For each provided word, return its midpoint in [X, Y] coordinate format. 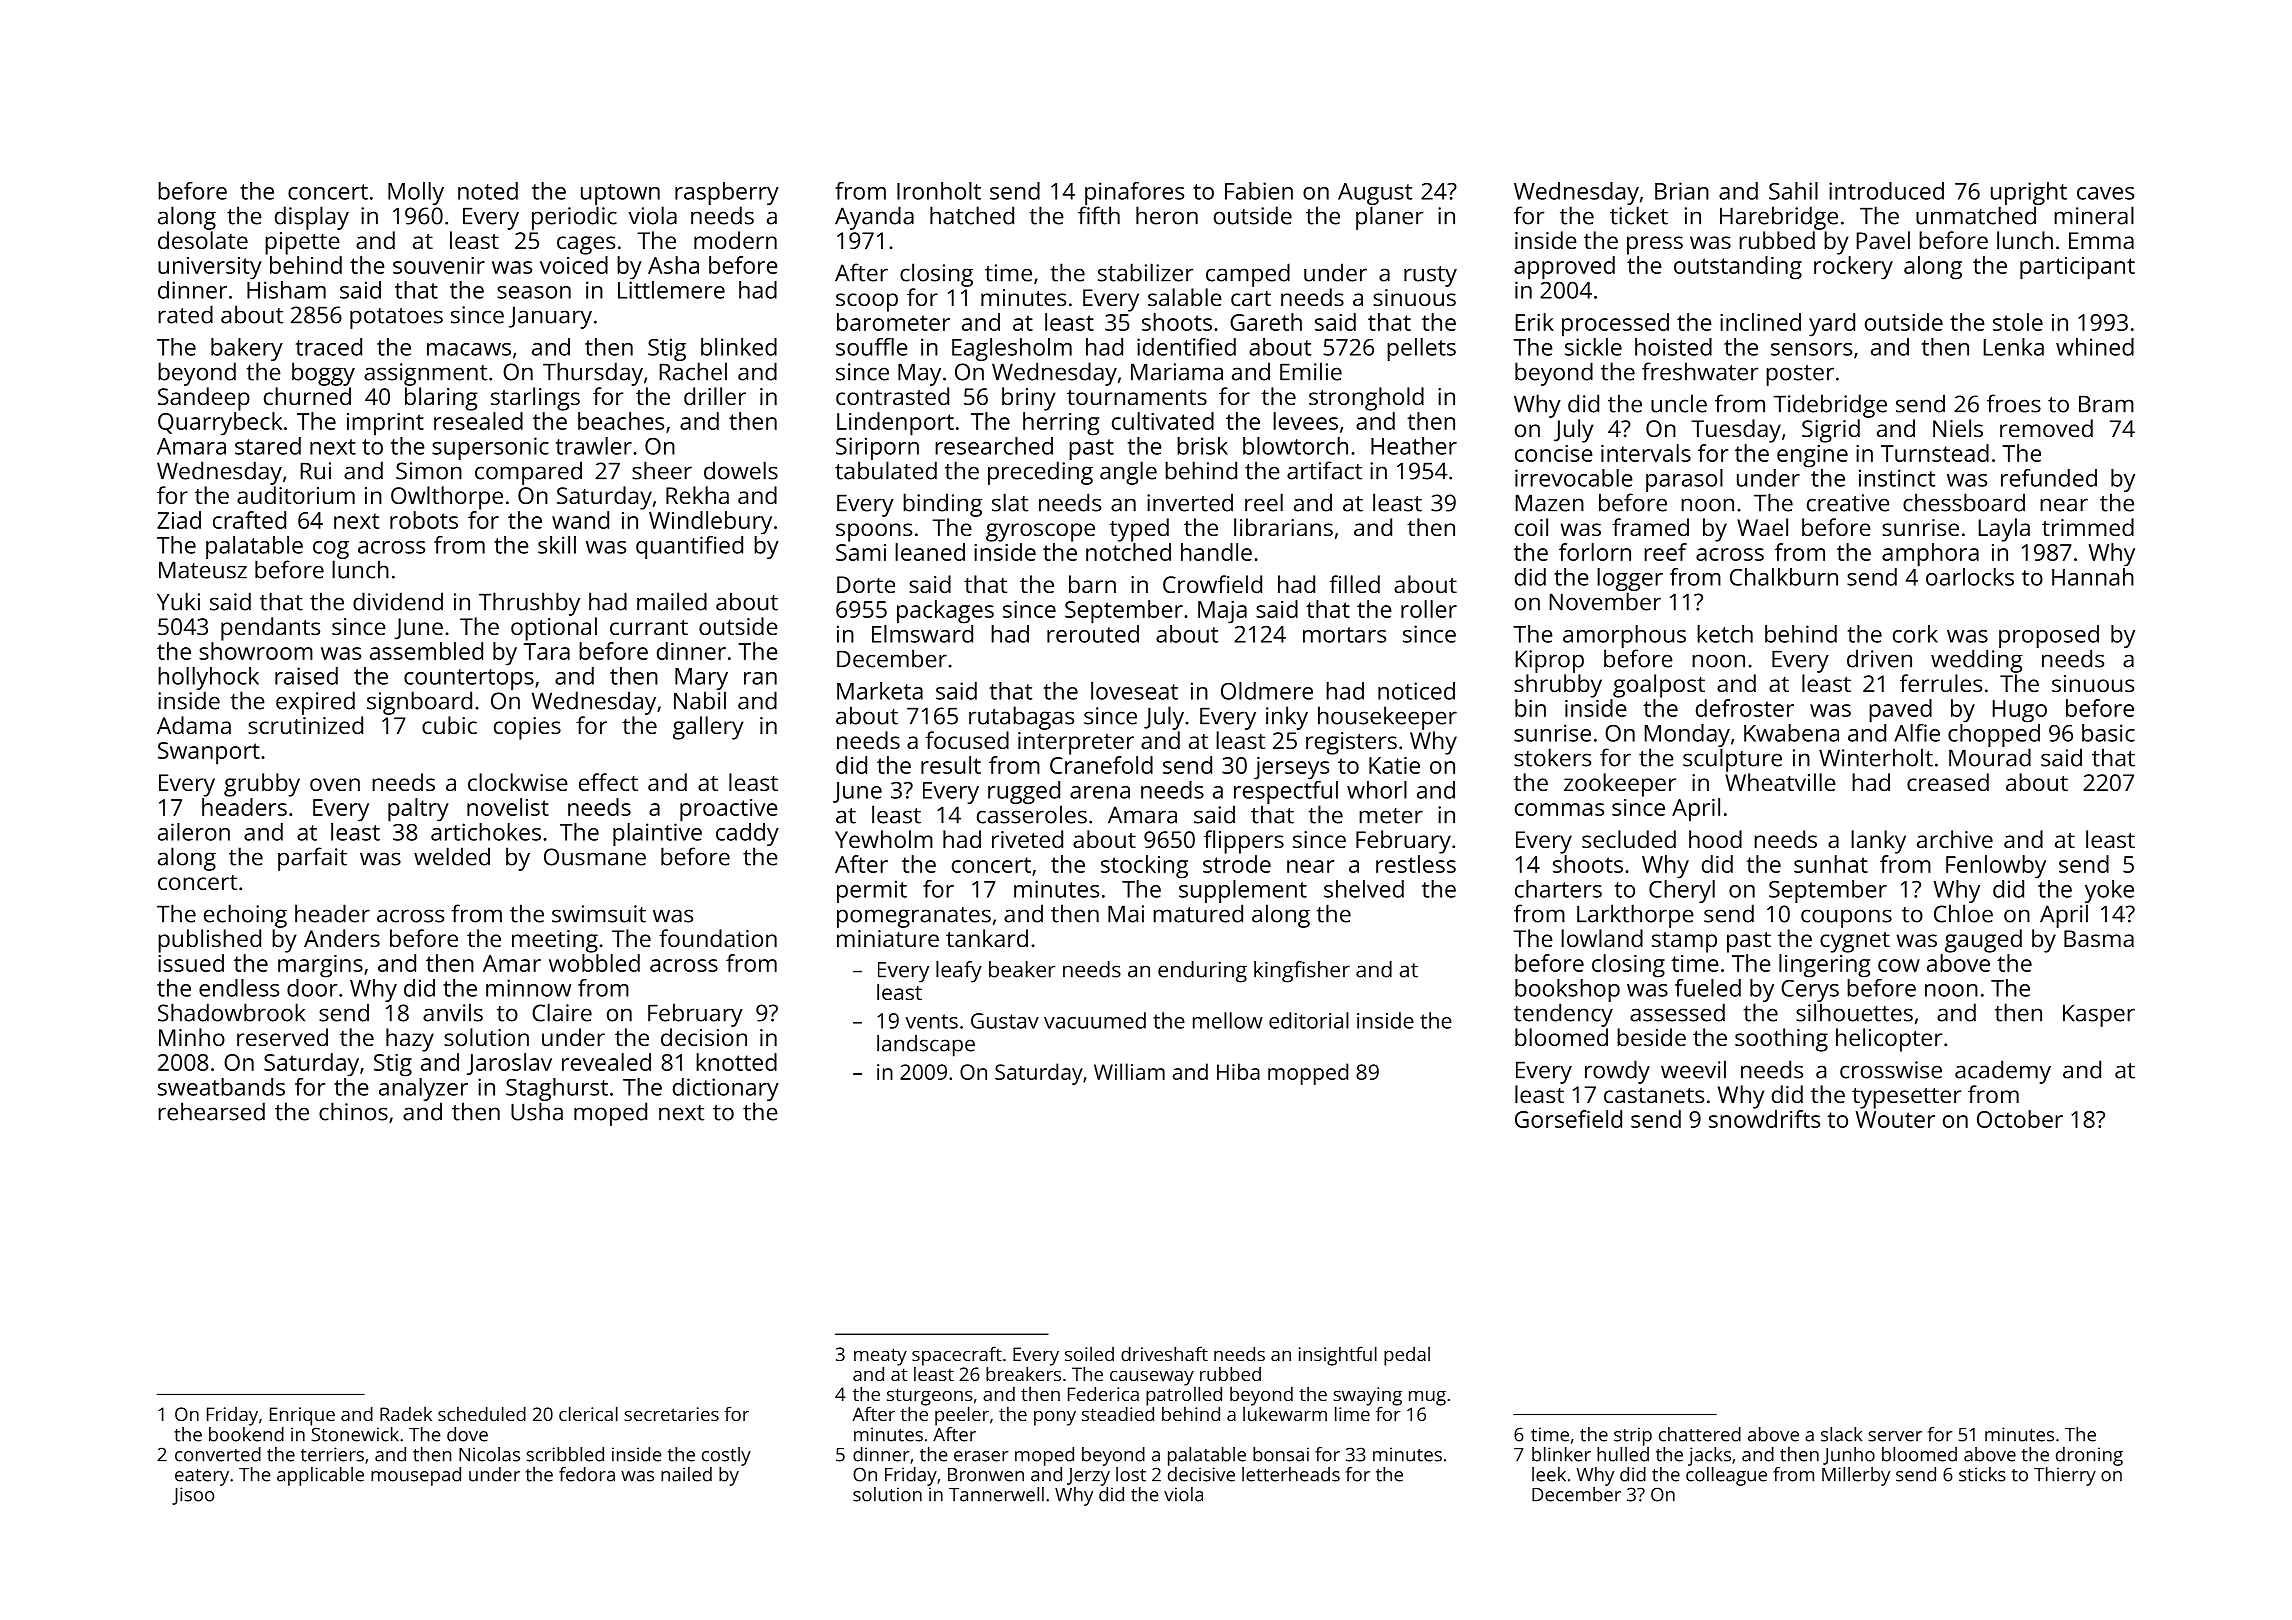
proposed [2049, 636]
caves [2105, 193]
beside [1651, 1037]
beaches [621, 421]
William [1129, 1071]
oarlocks [1970, 577]
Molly [416, 193]
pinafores [1134, 193]
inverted [1190, 502]
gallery [708, 728]
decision [704, 1037]
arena [1100, 792]
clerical [588, 1413]
